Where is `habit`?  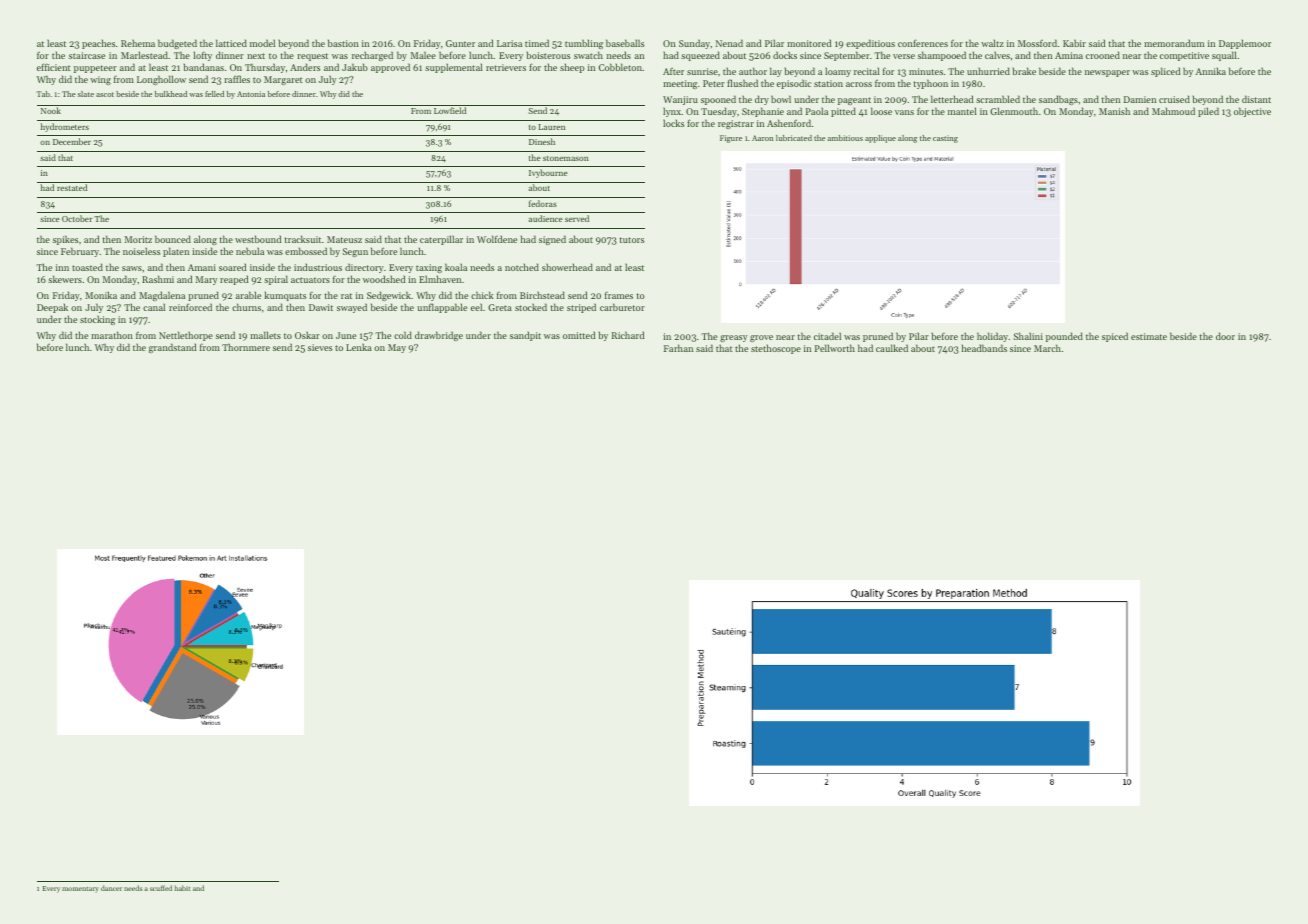 habit is located at coordinates (182, 888).
